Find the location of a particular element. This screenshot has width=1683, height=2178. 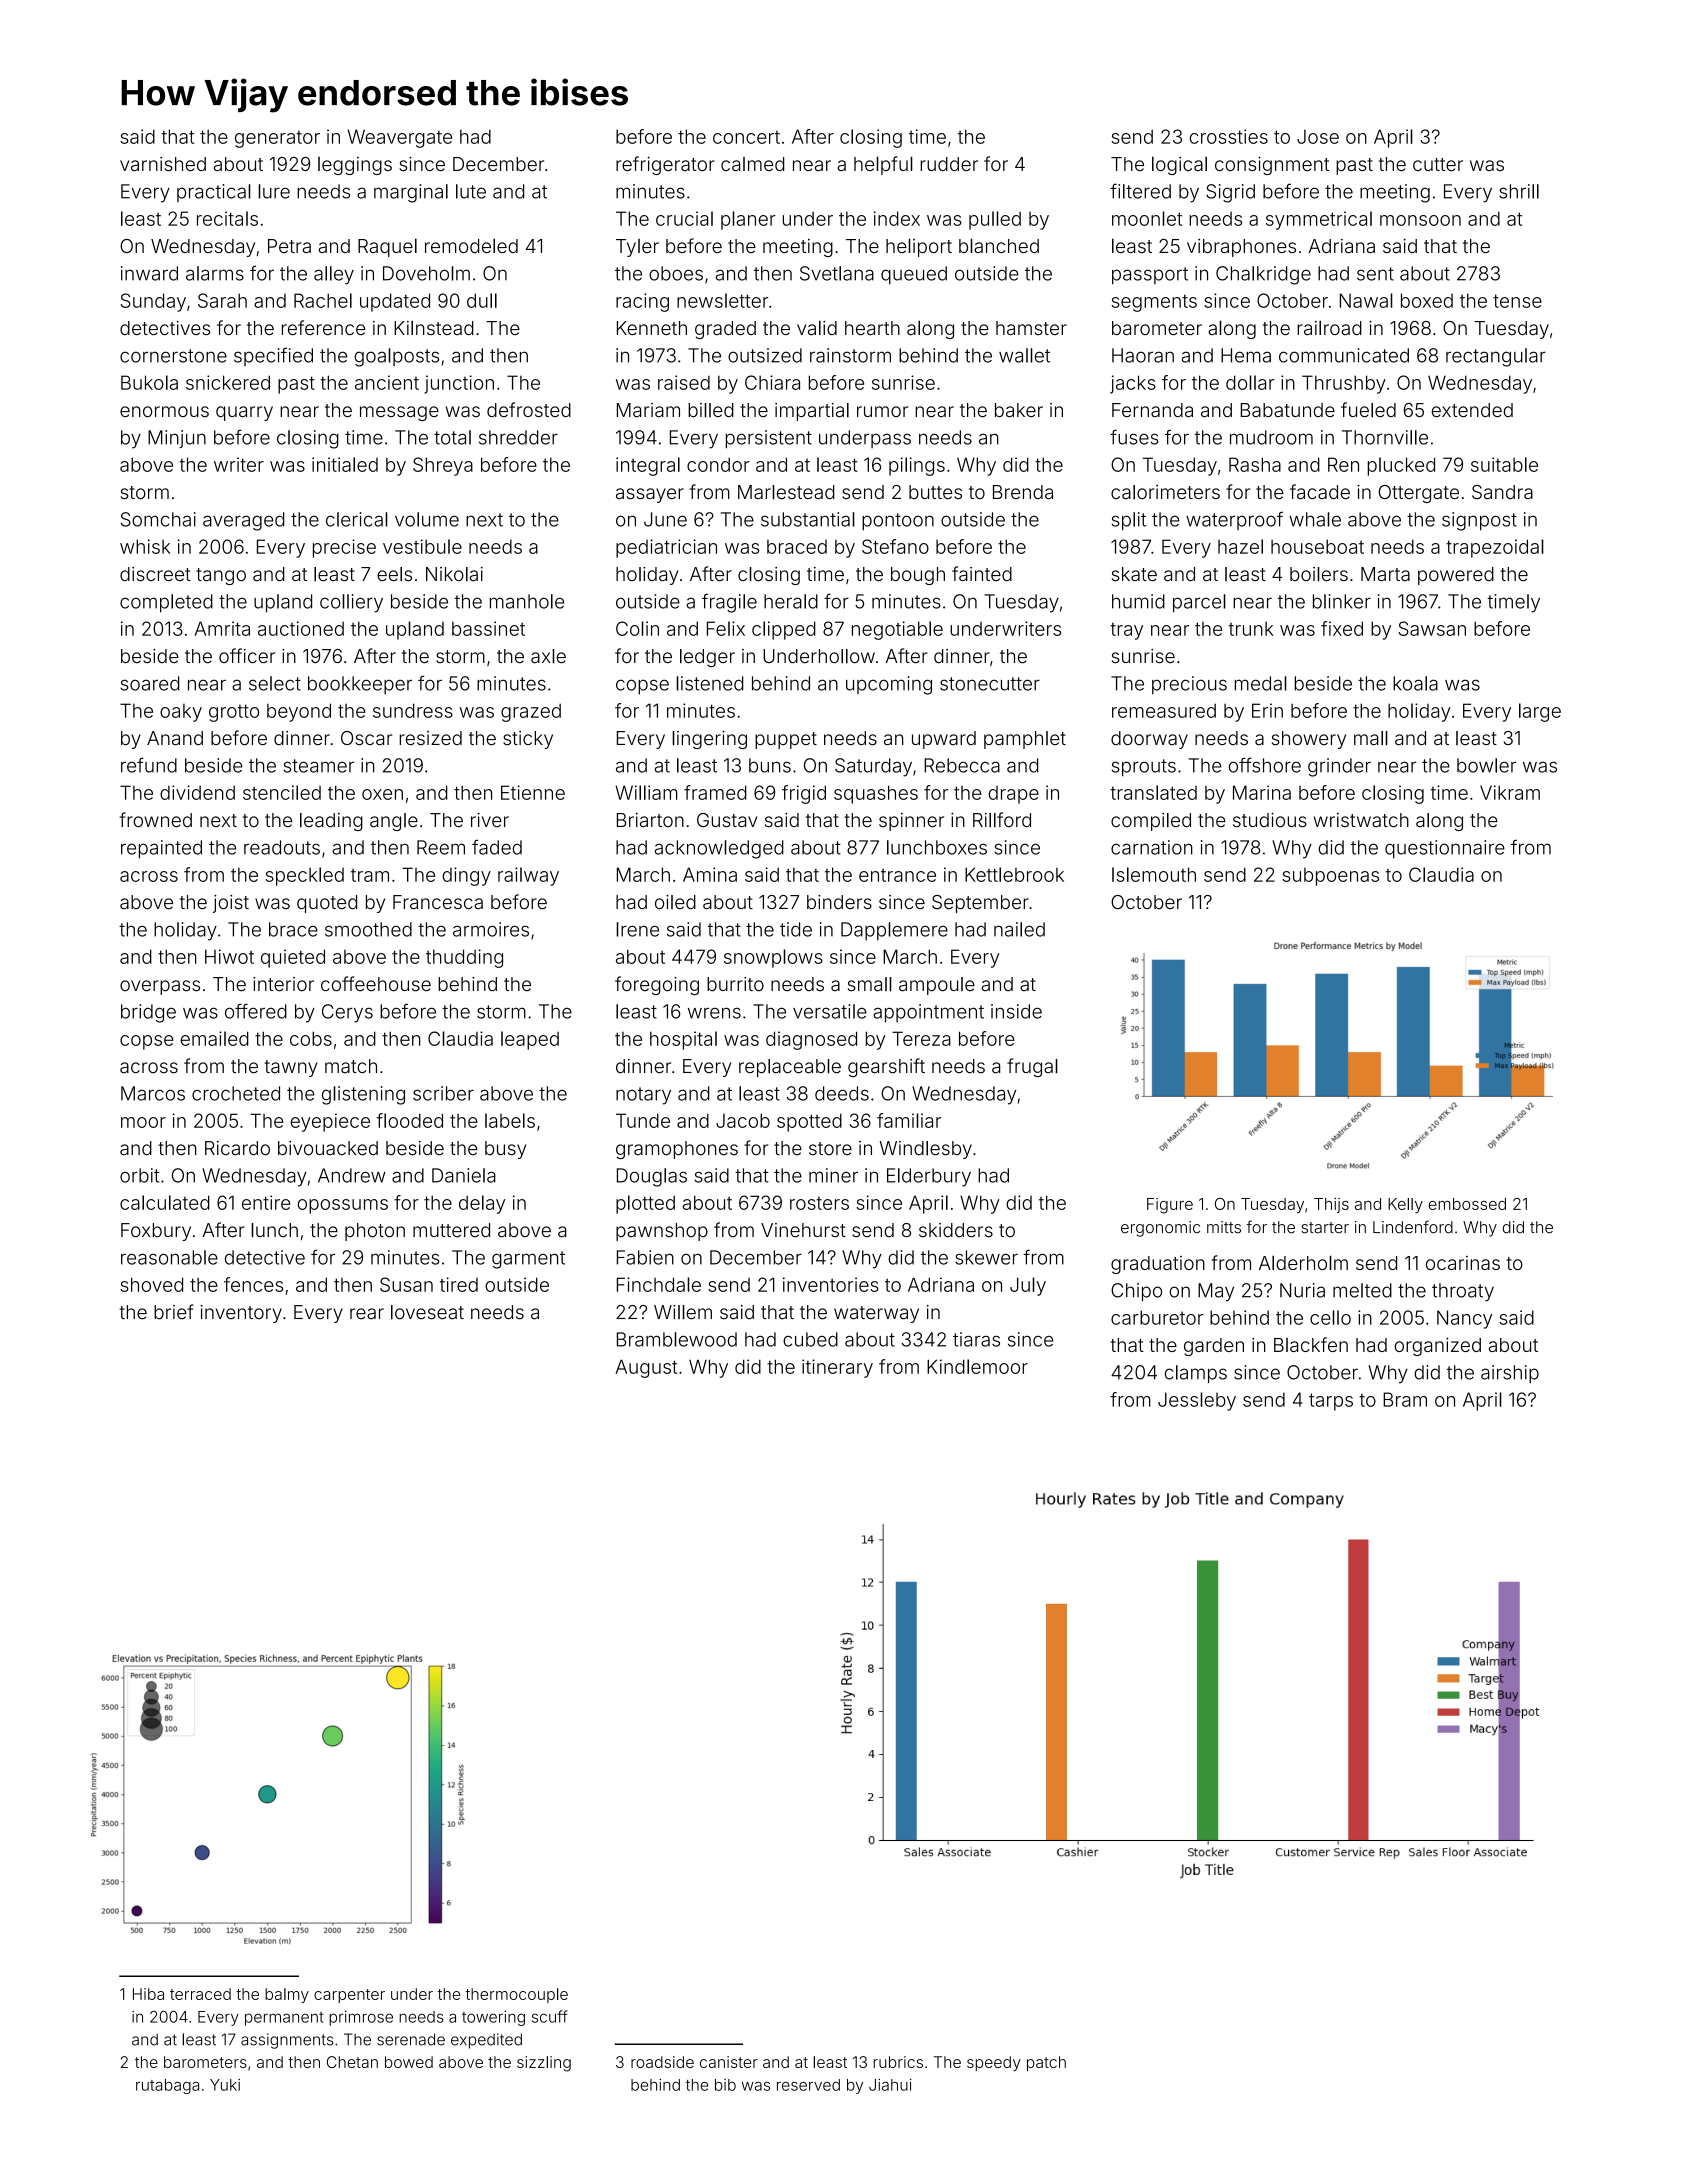

tarps is located at coordinates (1331, 1402).
